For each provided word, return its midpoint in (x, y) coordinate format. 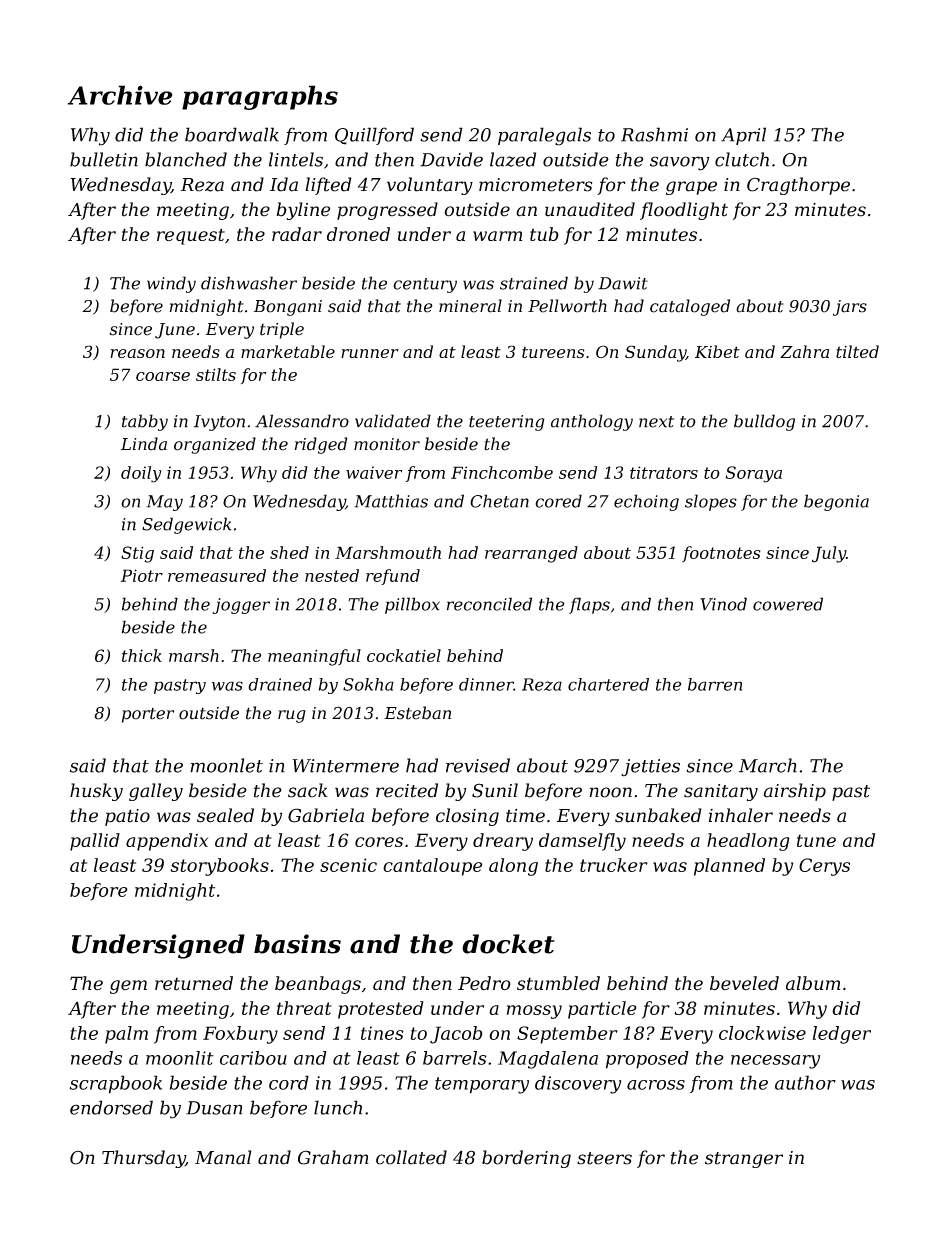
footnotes (721, 554)
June (175, 331)
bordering (526, 1159)
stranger (744, 1160)
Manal (223, 1157)
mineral (470, 306)
